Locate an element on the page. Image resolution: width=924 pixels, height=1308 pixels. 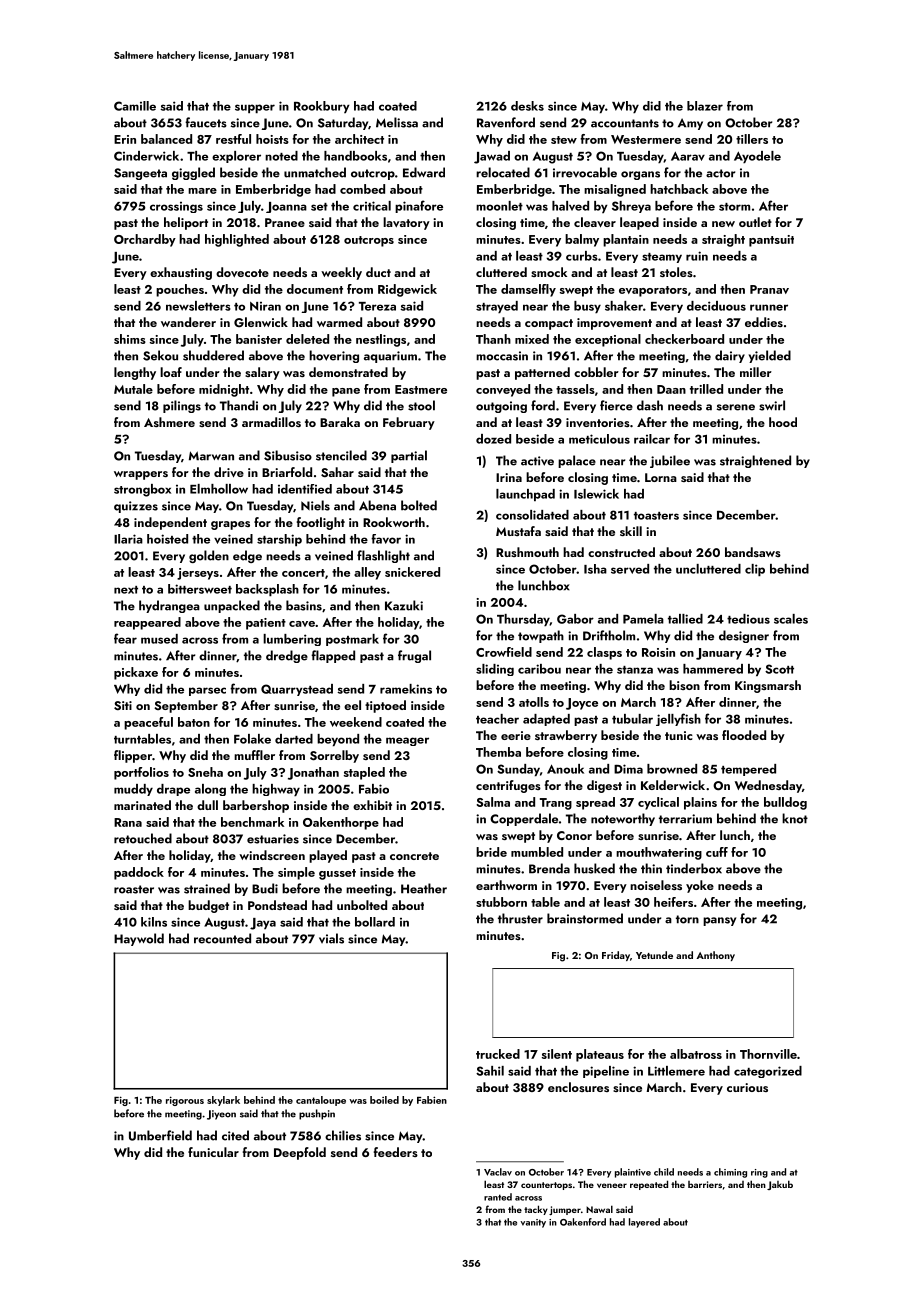
Eastmere is located at coordinates (421, 389).
